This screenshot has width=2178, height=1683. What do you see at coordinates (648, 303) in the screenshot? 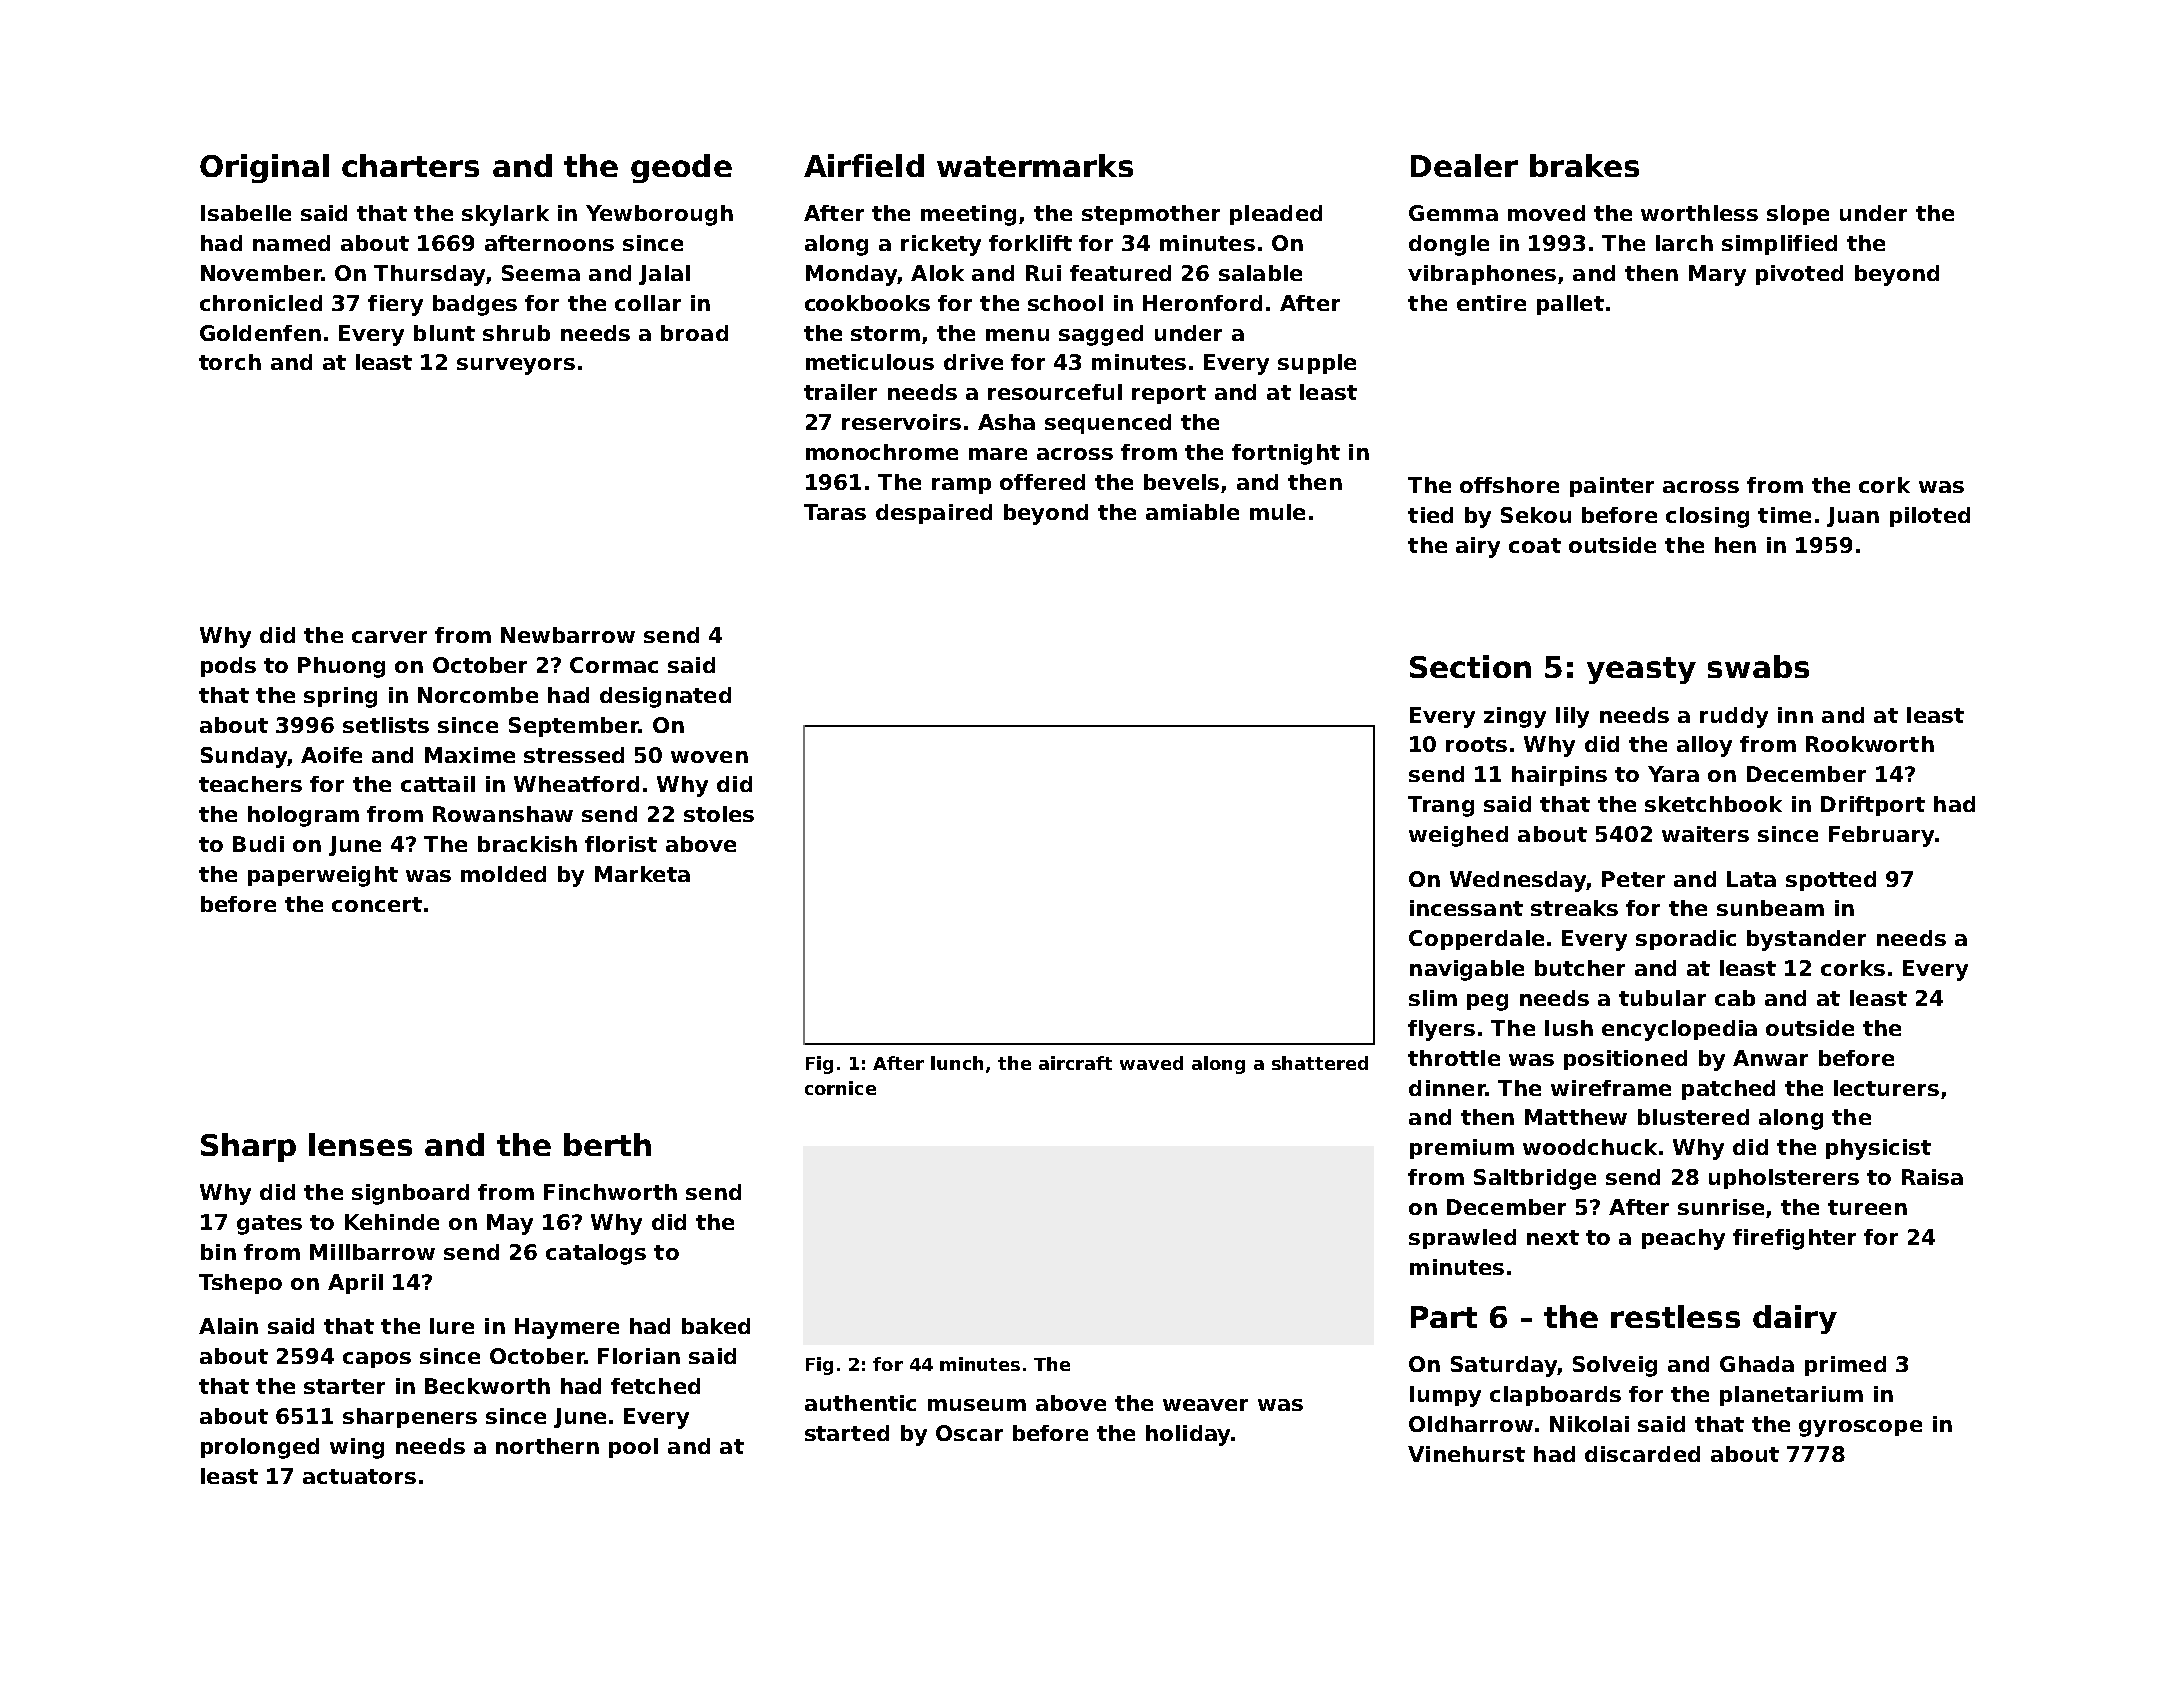
I see `collar` at bounding box center [648, 303].
